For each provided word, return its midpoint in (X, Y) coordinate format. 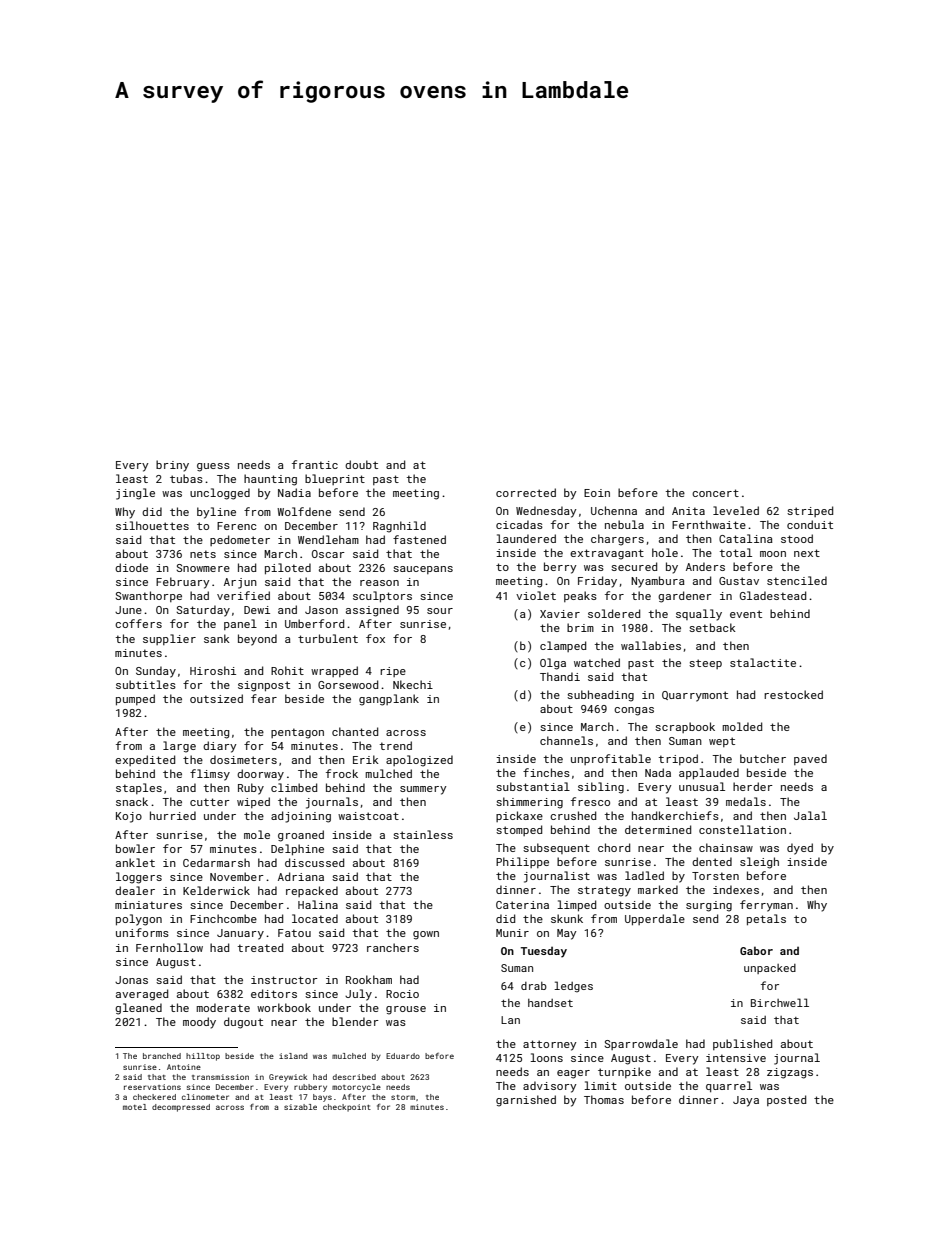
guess (213, 467)
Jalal (810, 815)
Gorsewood (348, 684)
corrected (526, 492)
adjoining (301, 817)
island (293, 1056)
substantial (533, 786)
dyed (800, 849)
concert (715, 493)
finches (546, 772)
